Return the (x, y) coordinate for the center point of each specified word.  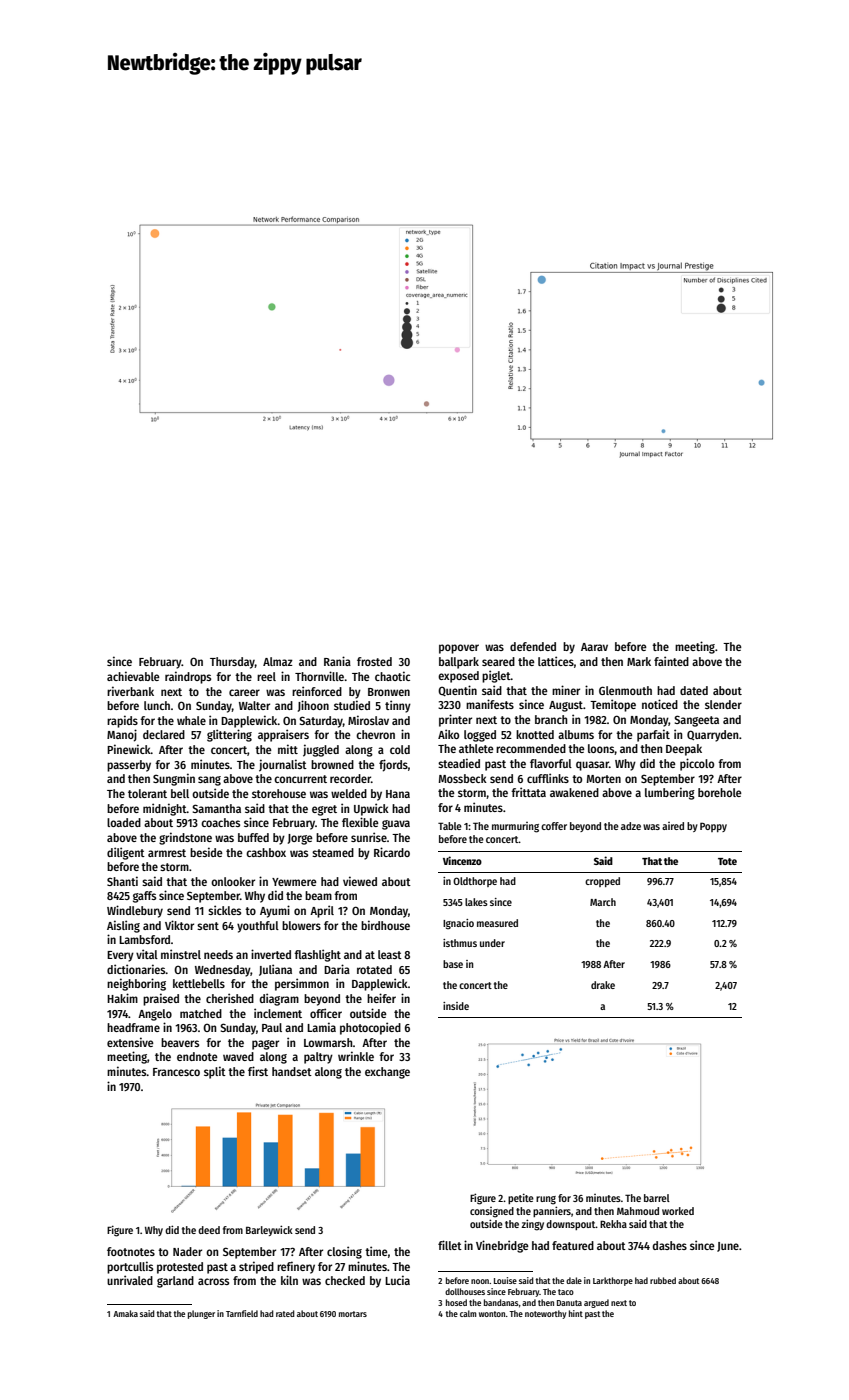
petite (521, 1198)
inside (456, 1006)
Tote (727, 861)
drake (603, 985)
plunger (201, 1314)
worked (678, 1211)
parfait (653, 735)
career (244, 692)
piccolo (697, 764)
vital (147, 954)
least (390, 954)
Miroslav (368, 720)
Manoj (122, 735)
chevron (375, 734)
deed (209, 1230)
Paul (272, 1027)
